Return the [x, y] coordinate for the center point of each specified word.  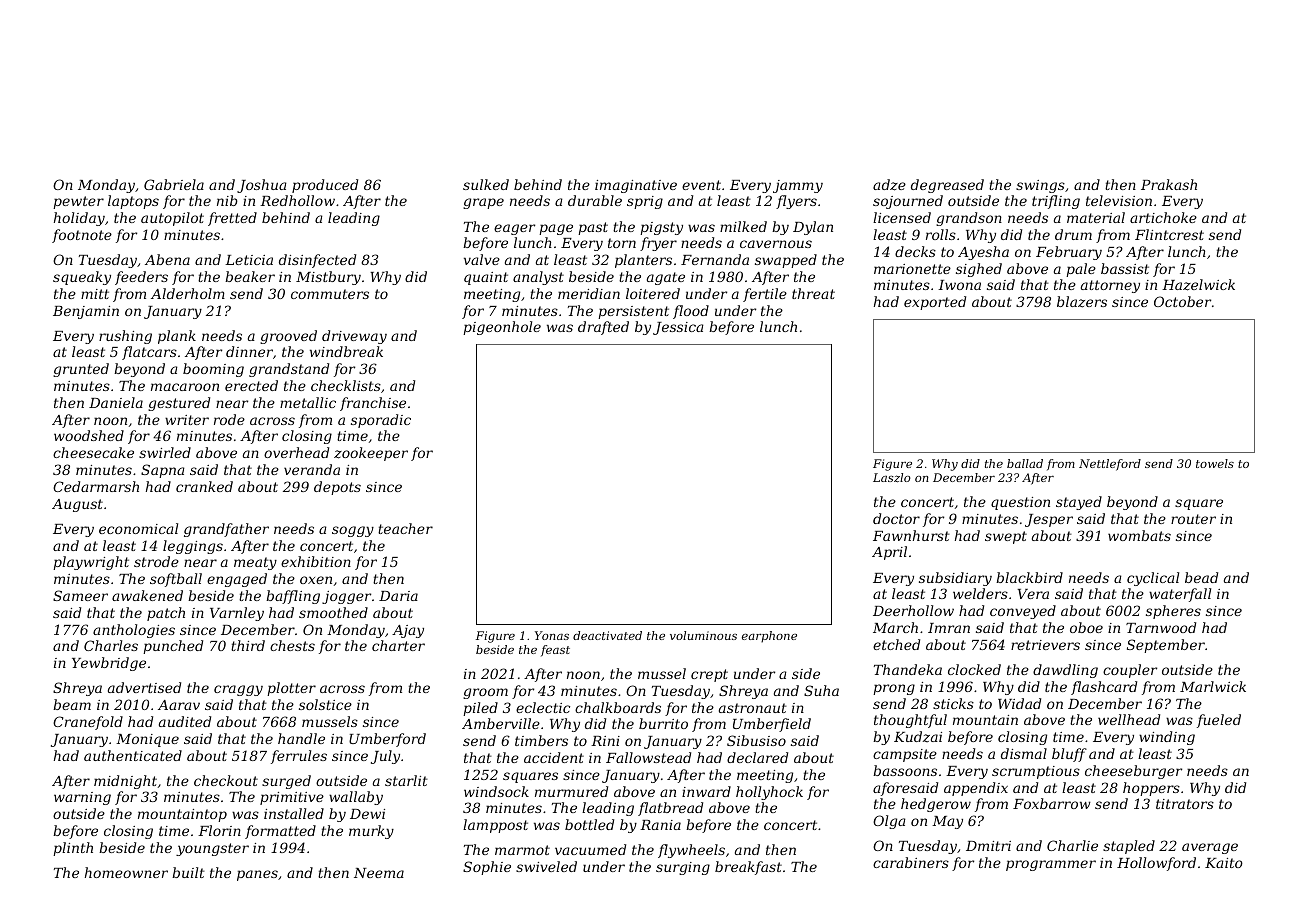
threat [813, 293]
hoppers [1151, 789]
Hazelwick [1198, 285]
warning [82, 798]
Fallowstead [648, 757]
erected [251, 385]
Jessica [678, 328]
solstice [325, 704]
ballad [1025, 463]
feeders [141, 278]
